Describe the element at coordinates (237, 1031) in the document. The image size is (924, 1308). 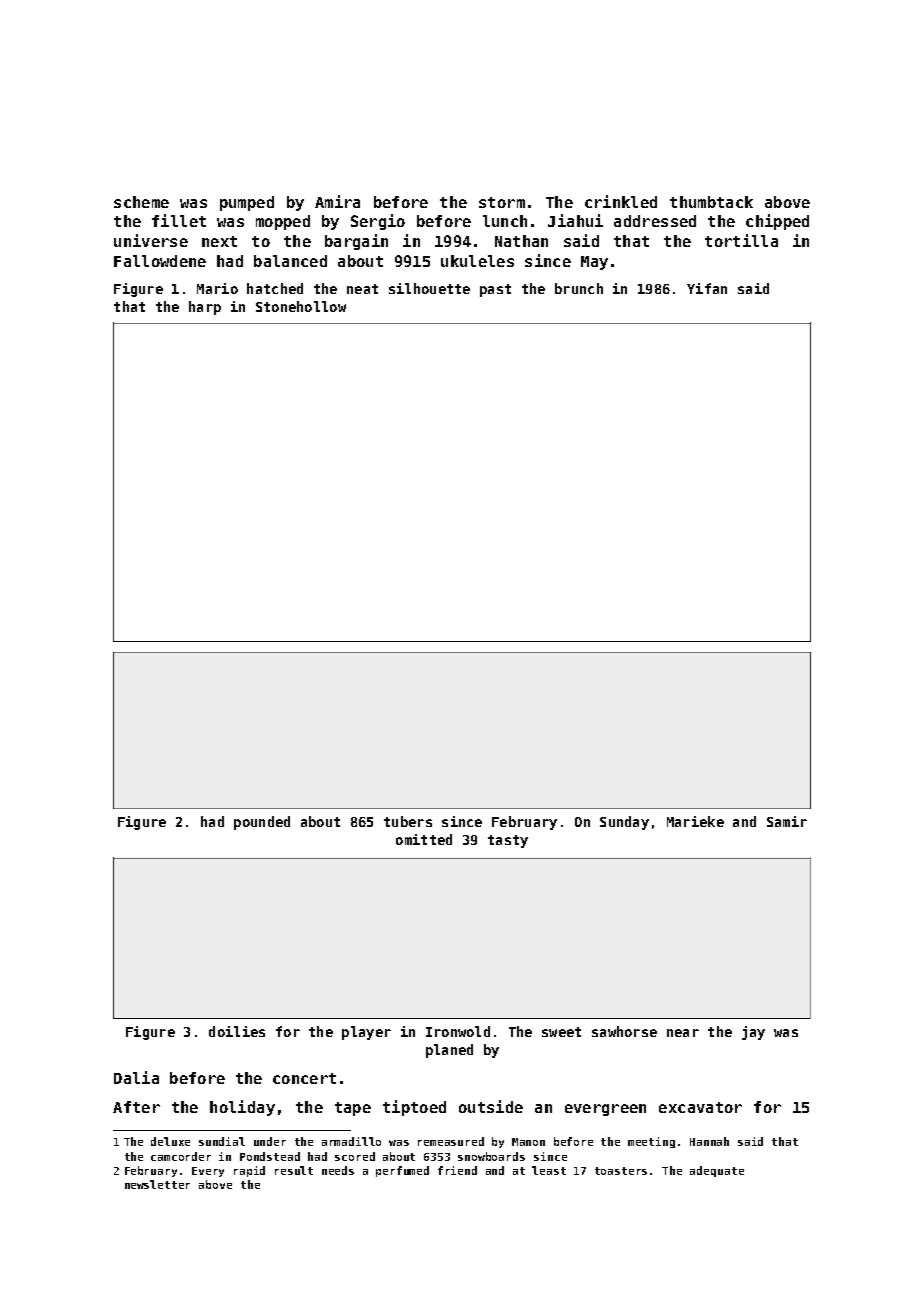
I see `doilies` at that location.
